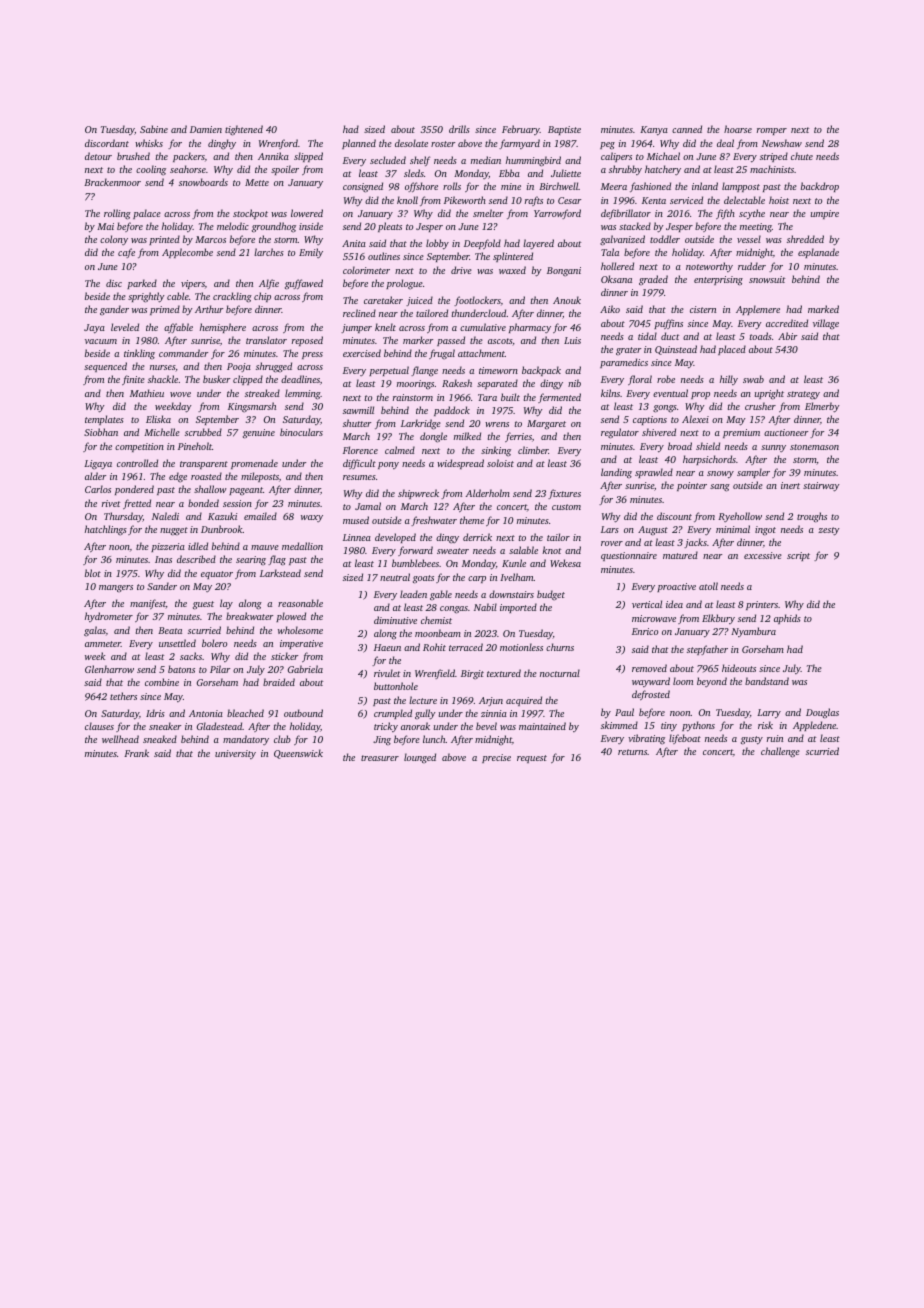  Describe the element at coordinates (114, 240) in the screenshot. I see `colony` at that location.
